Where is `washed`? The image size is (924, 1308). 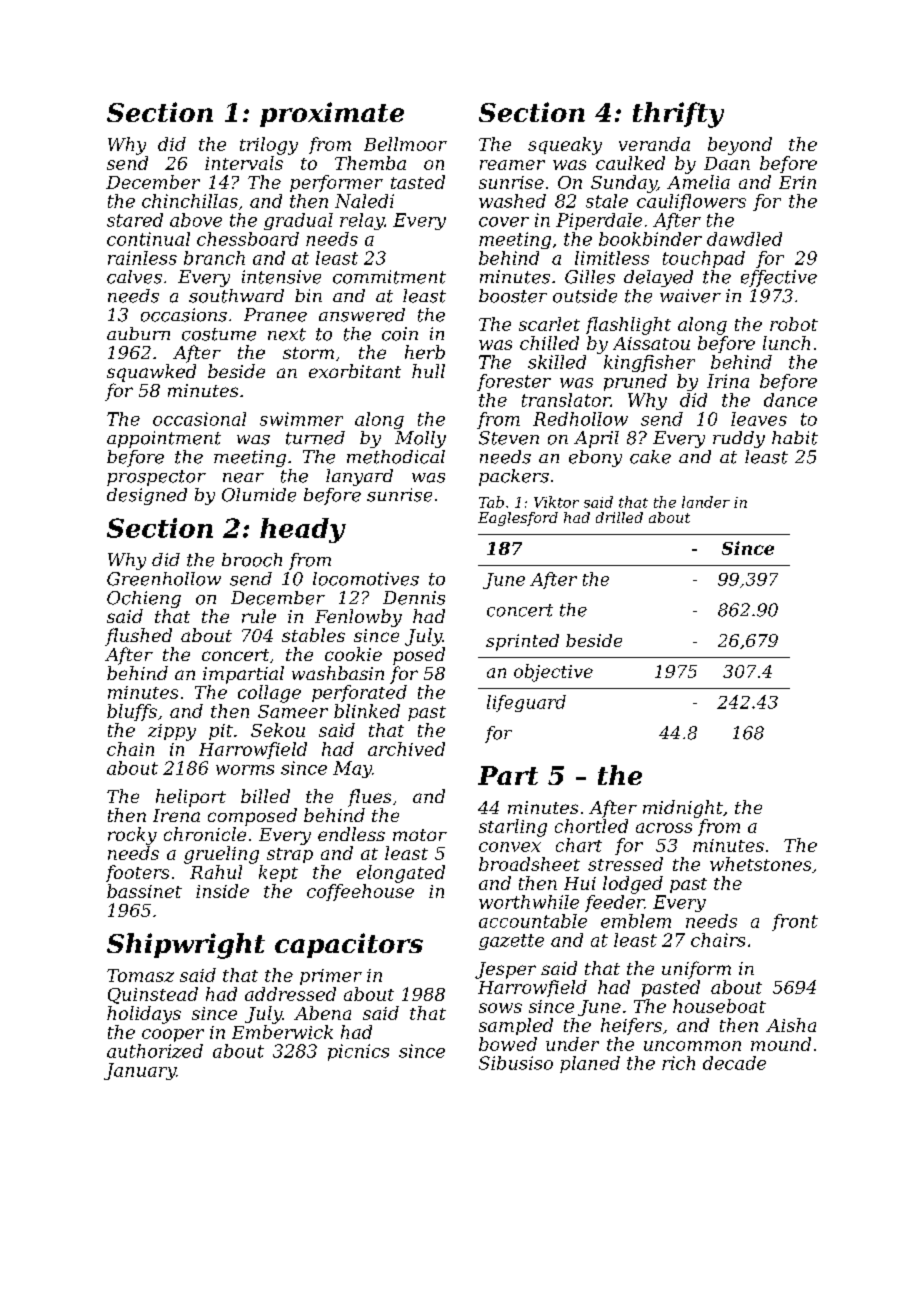
washed is located at coordinates (512, 201).
